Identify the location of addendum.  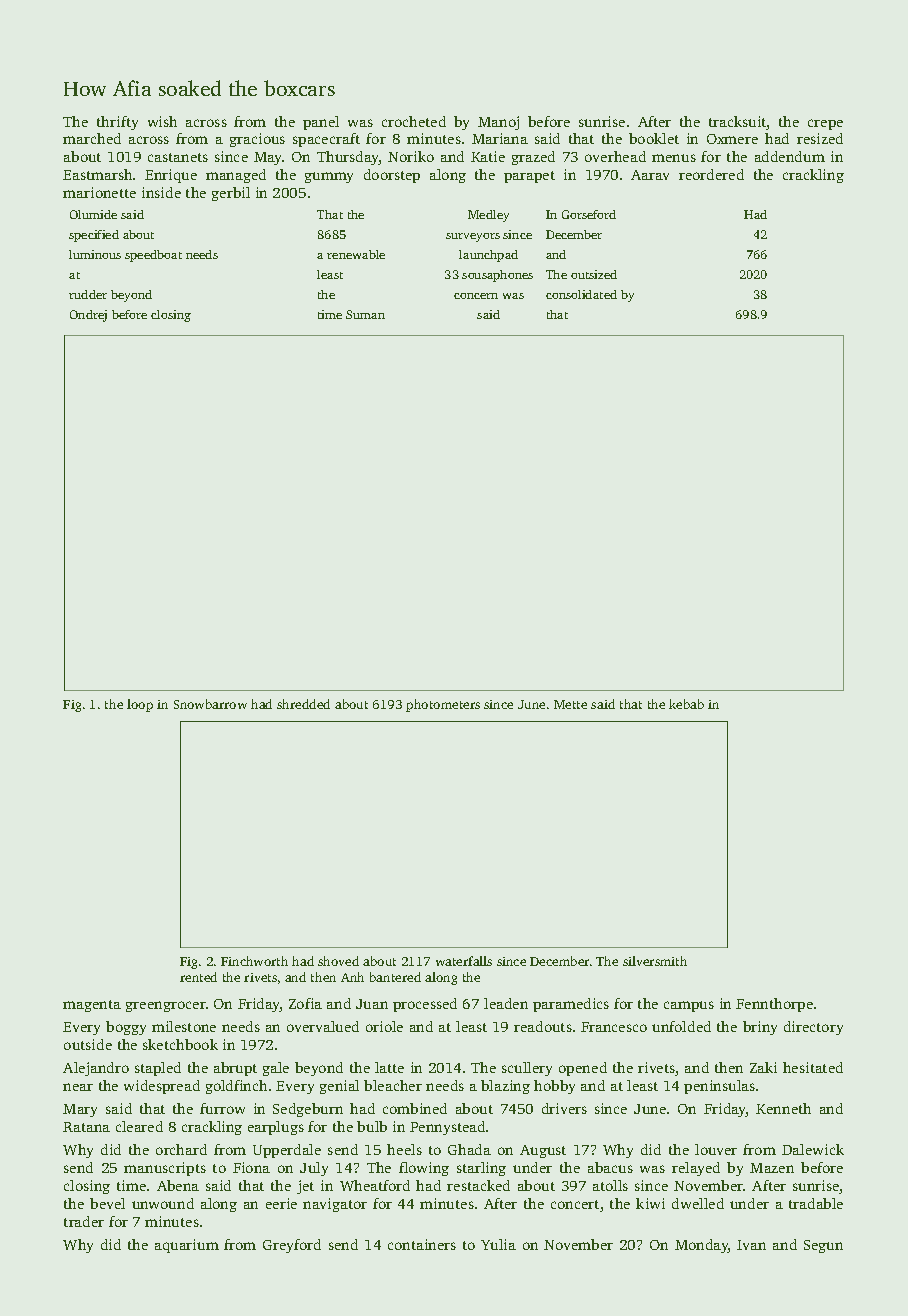
(790, 156).
